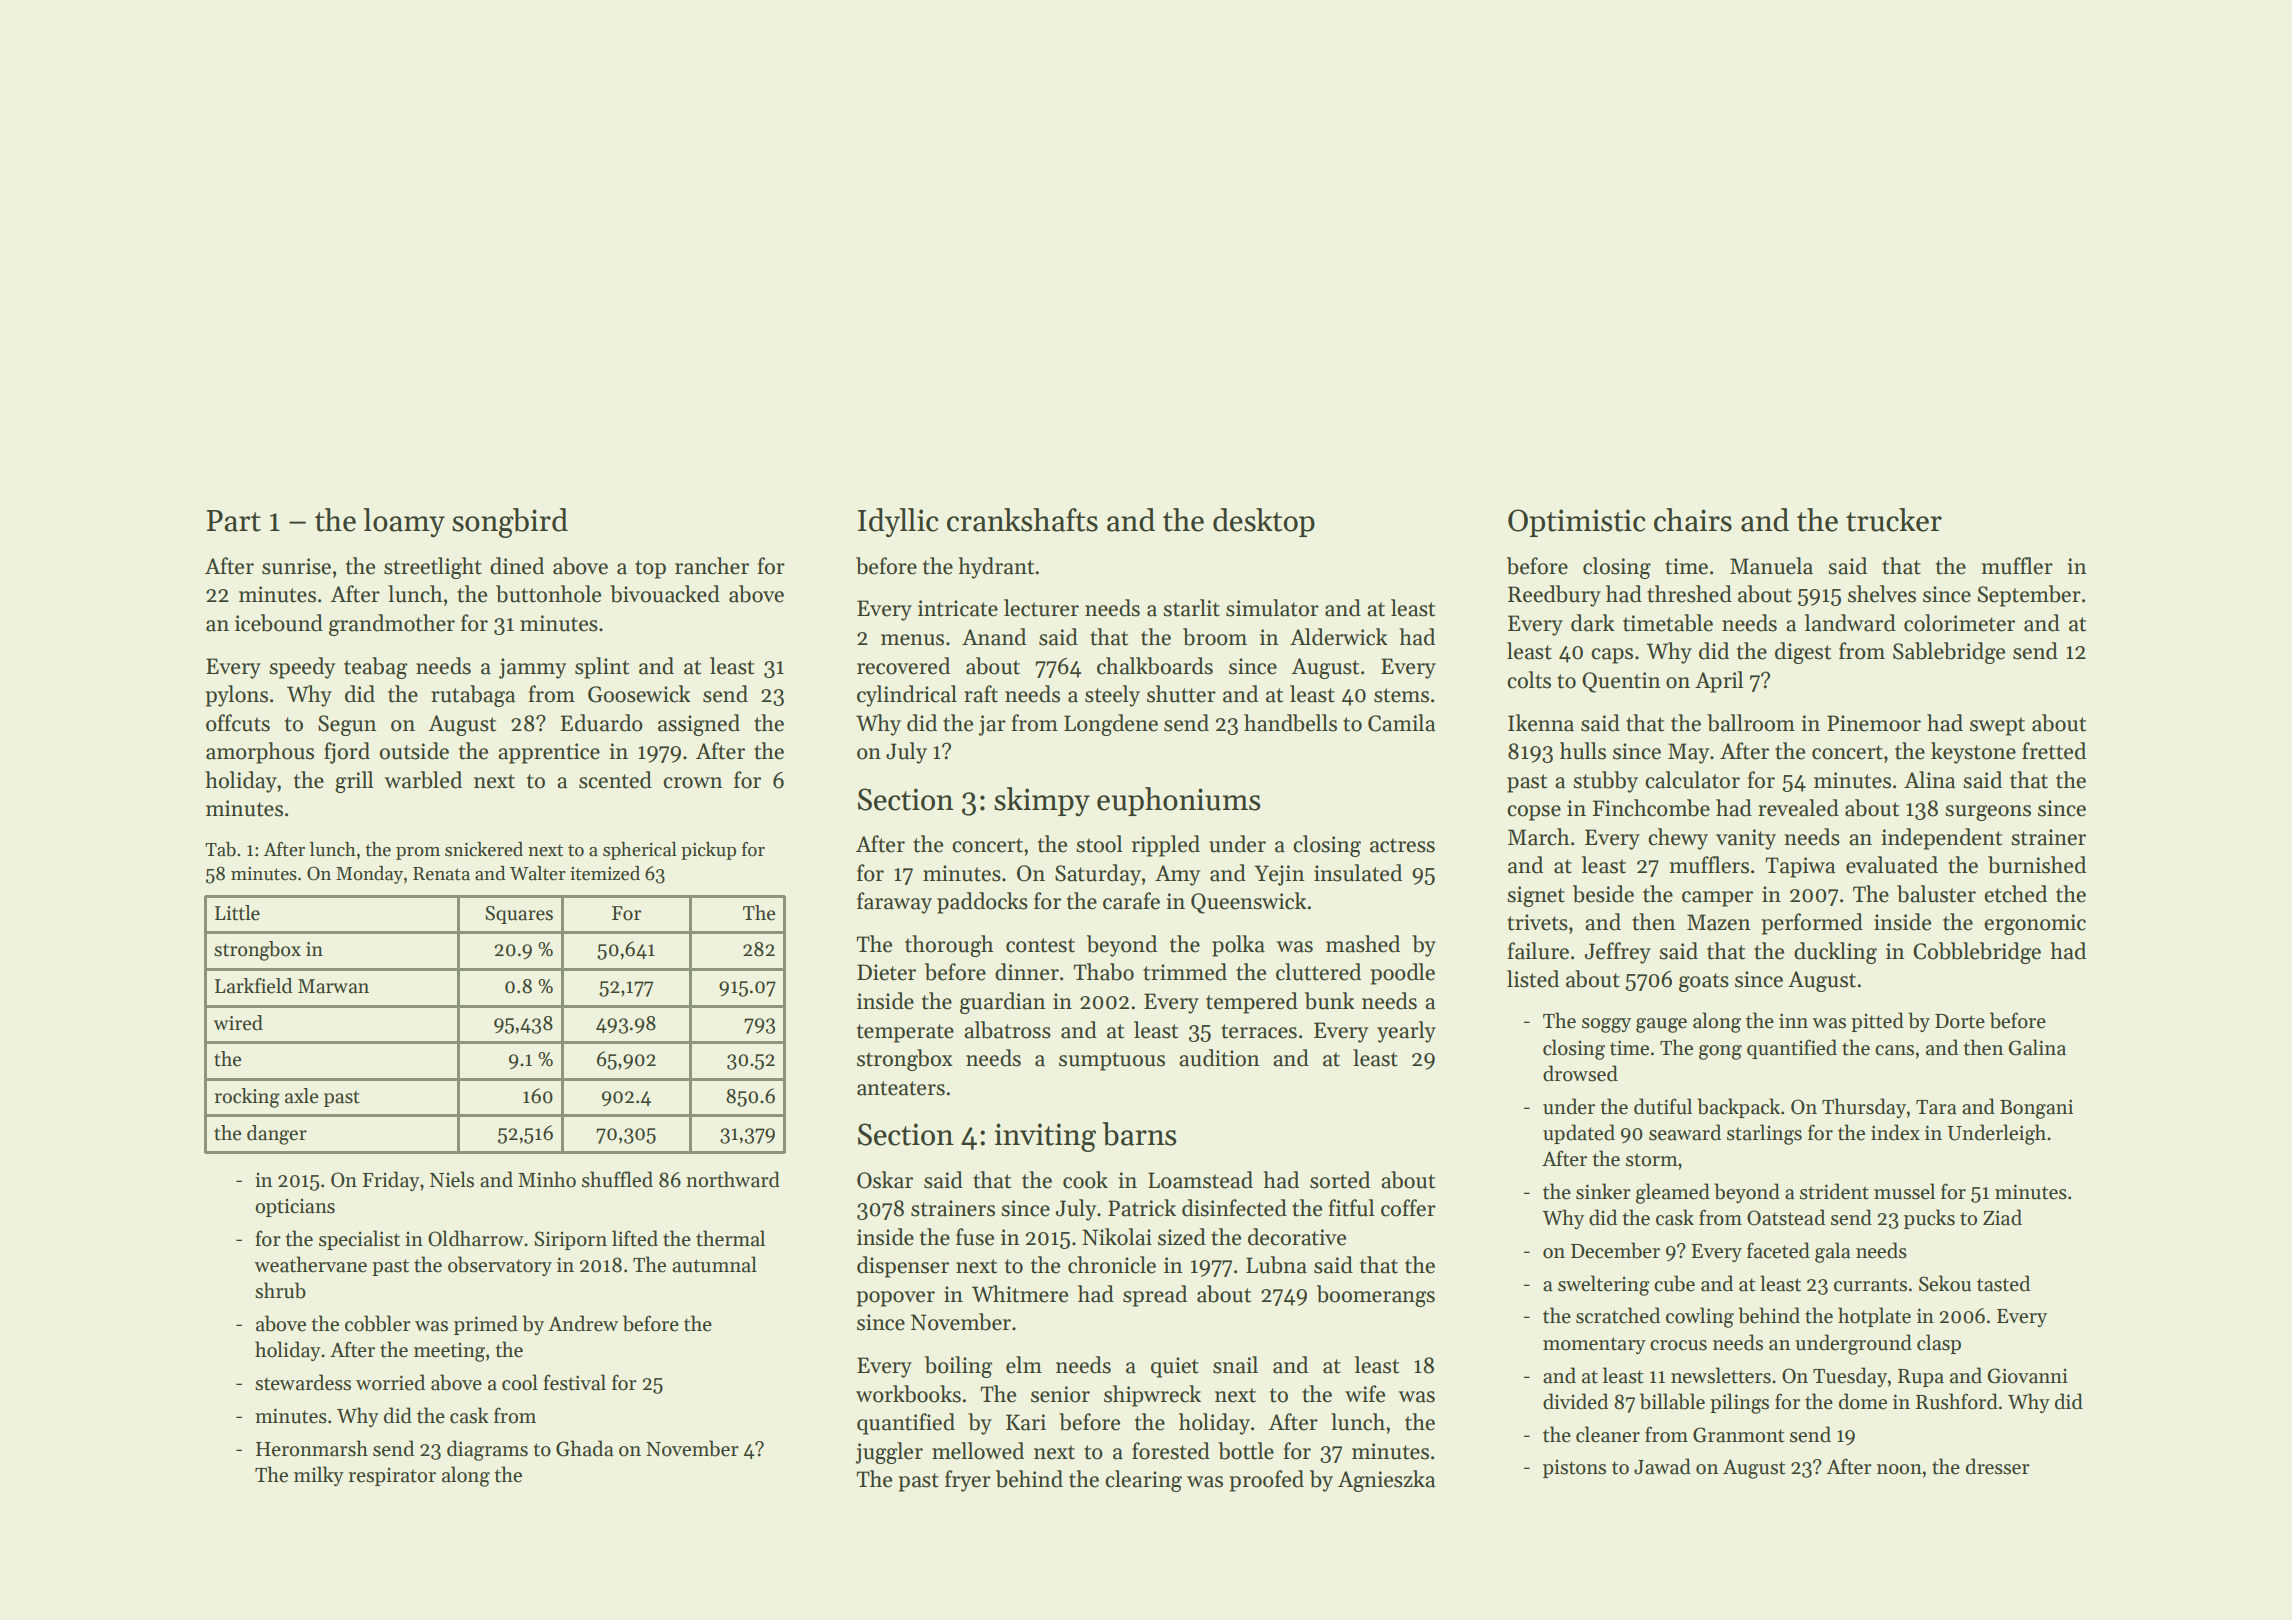  Describe the element at coordinates (1894, 520) in the page. I see `trucker` at that location.
